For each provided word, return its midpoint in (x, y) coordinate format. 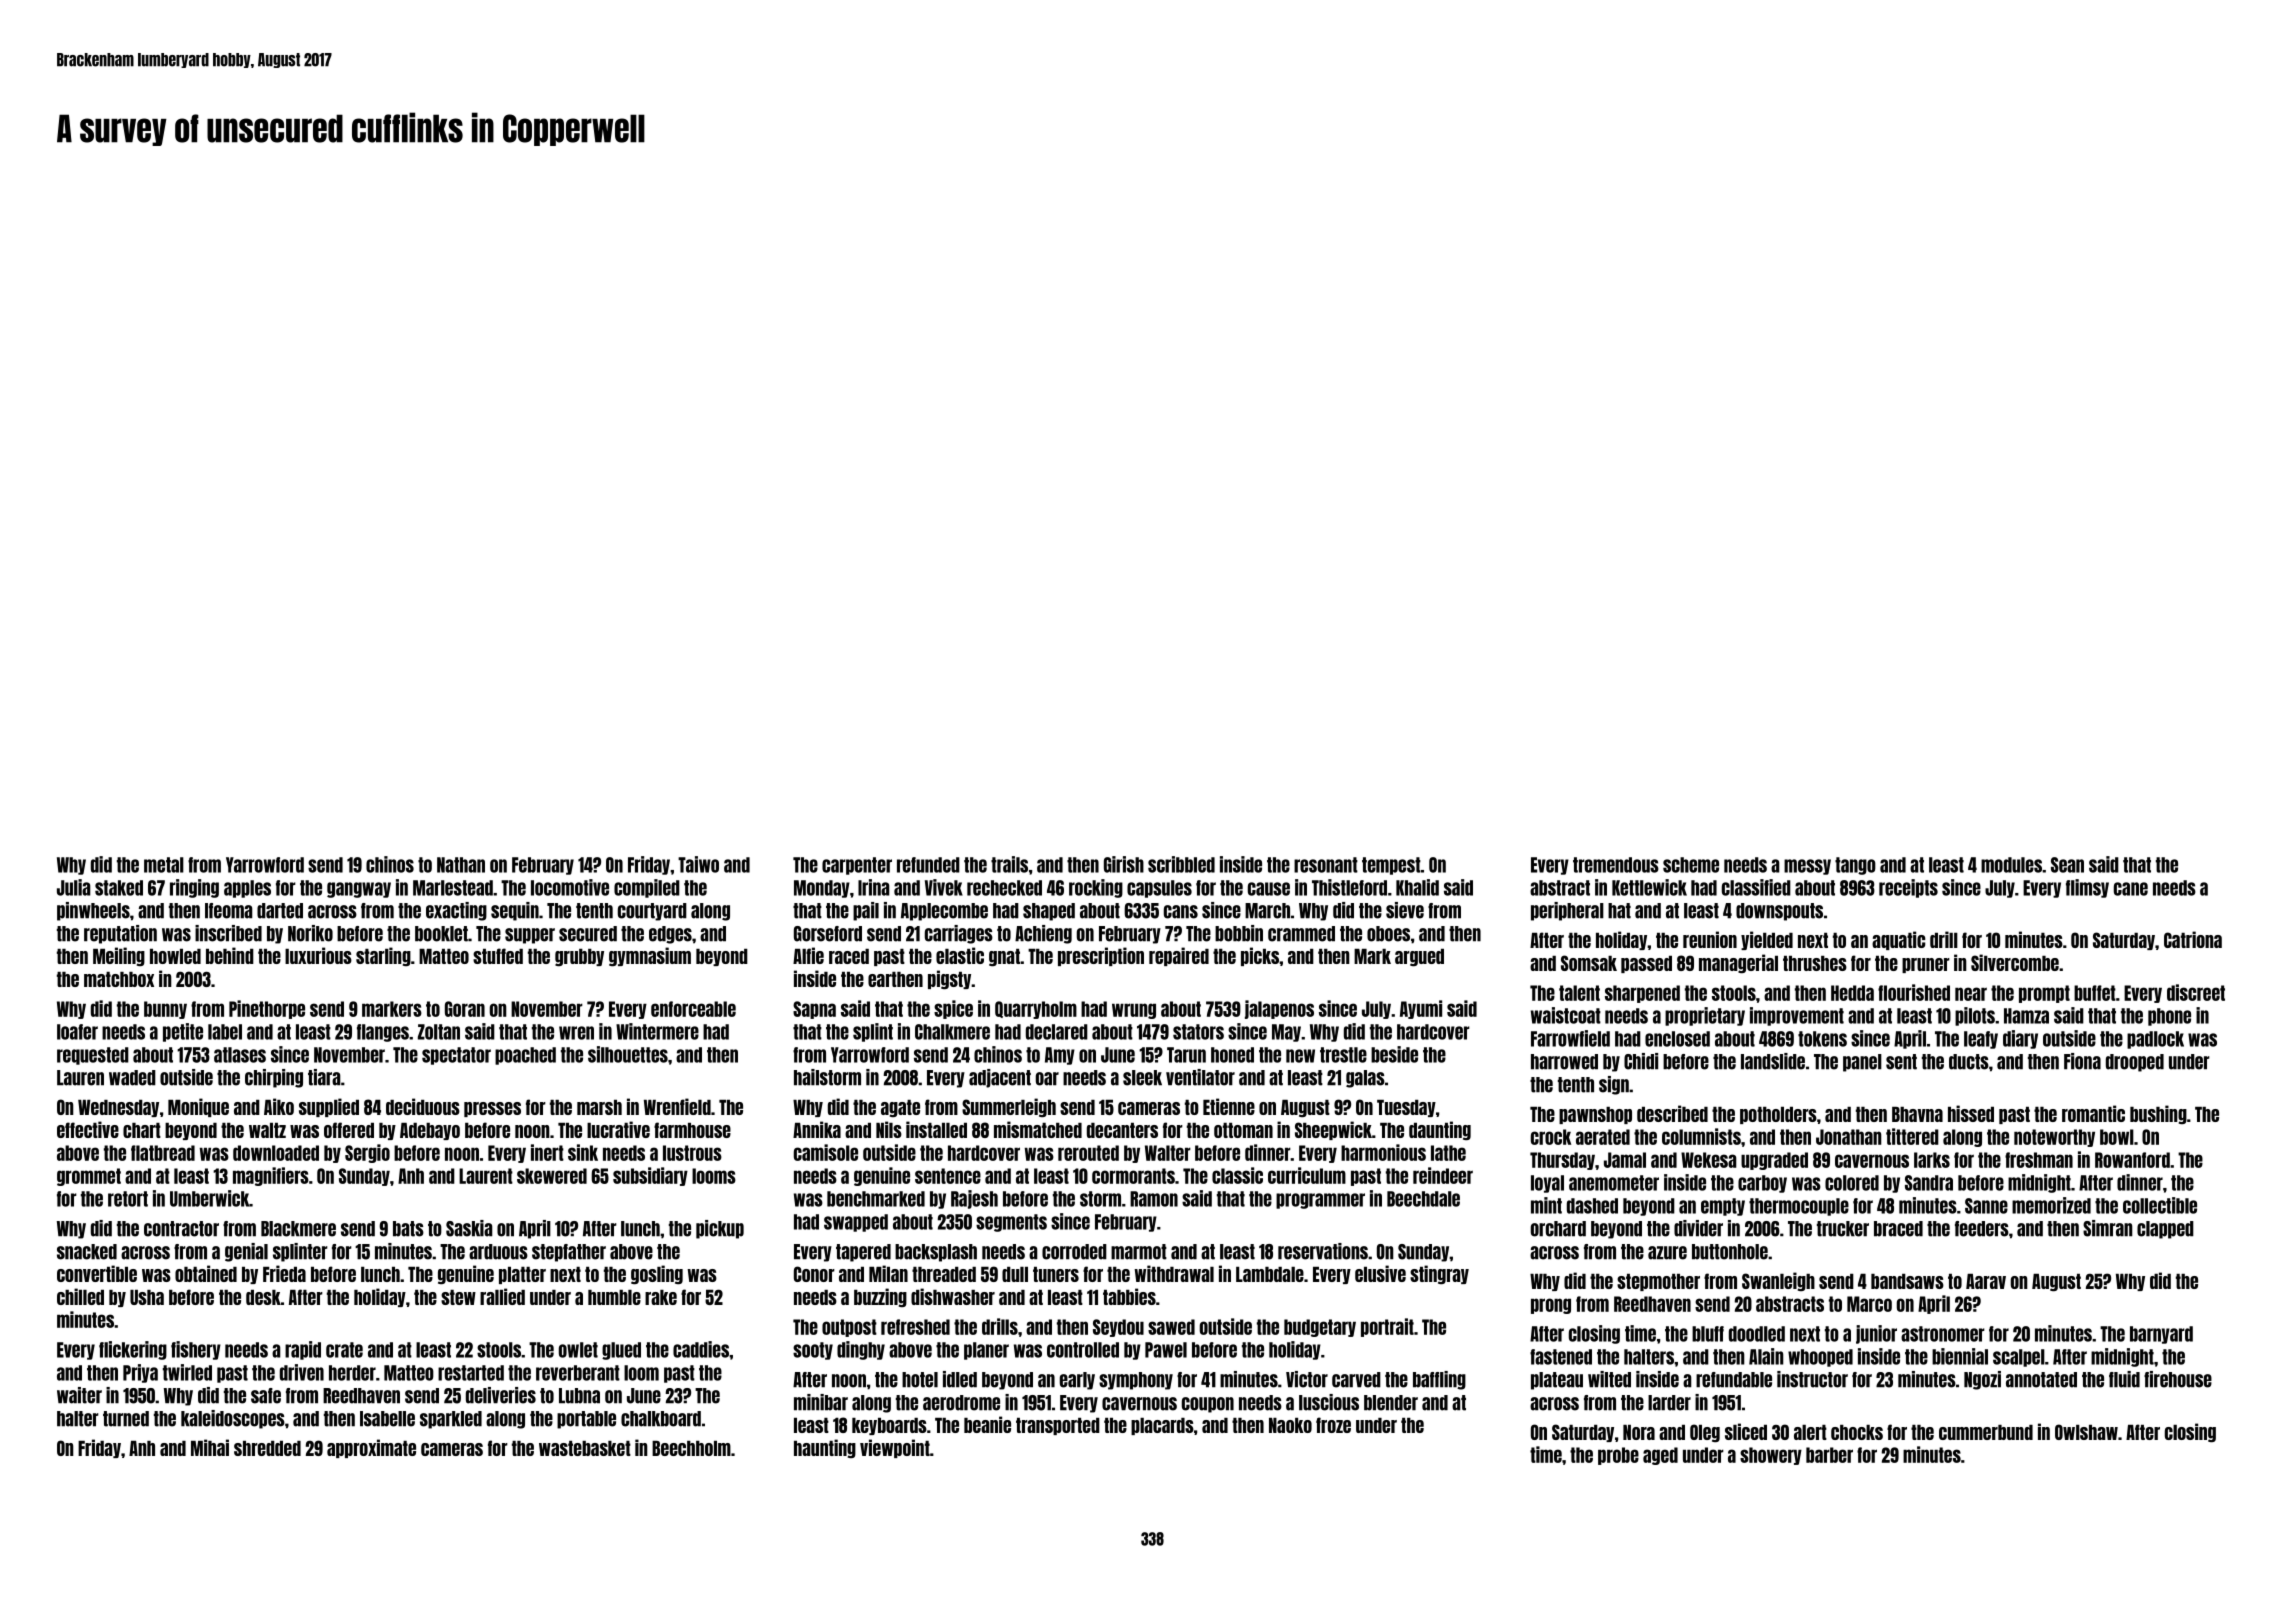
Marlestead (453, 888)
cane (2131, 889)
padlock (2155, 1040)
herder (352, 1373)
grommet (89, 1177)
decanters (1122, 1130)
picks (1260, 956)
